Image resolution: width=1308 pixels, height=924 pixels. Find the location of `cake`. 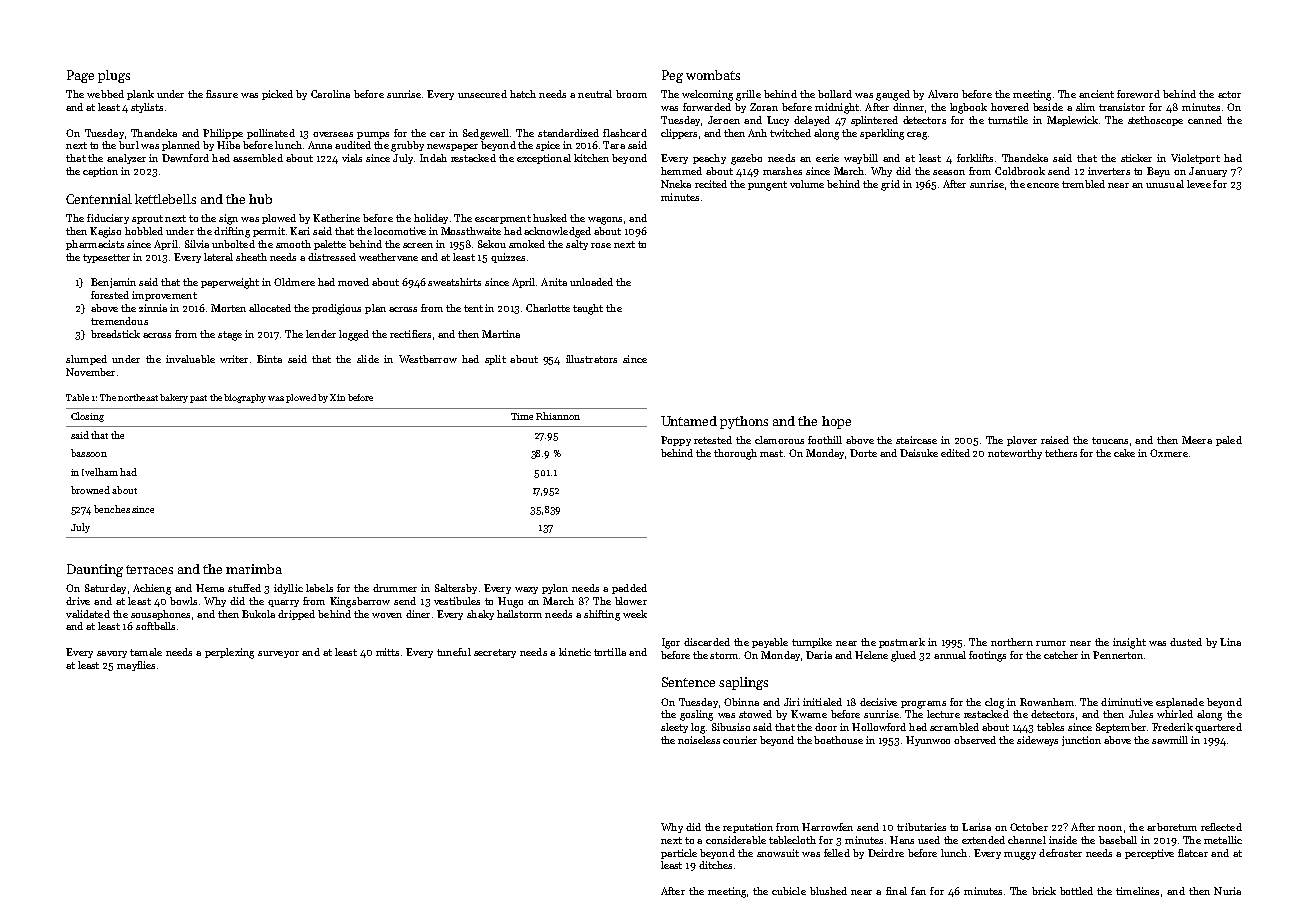

cake is located at coordinates (1124, 453).
